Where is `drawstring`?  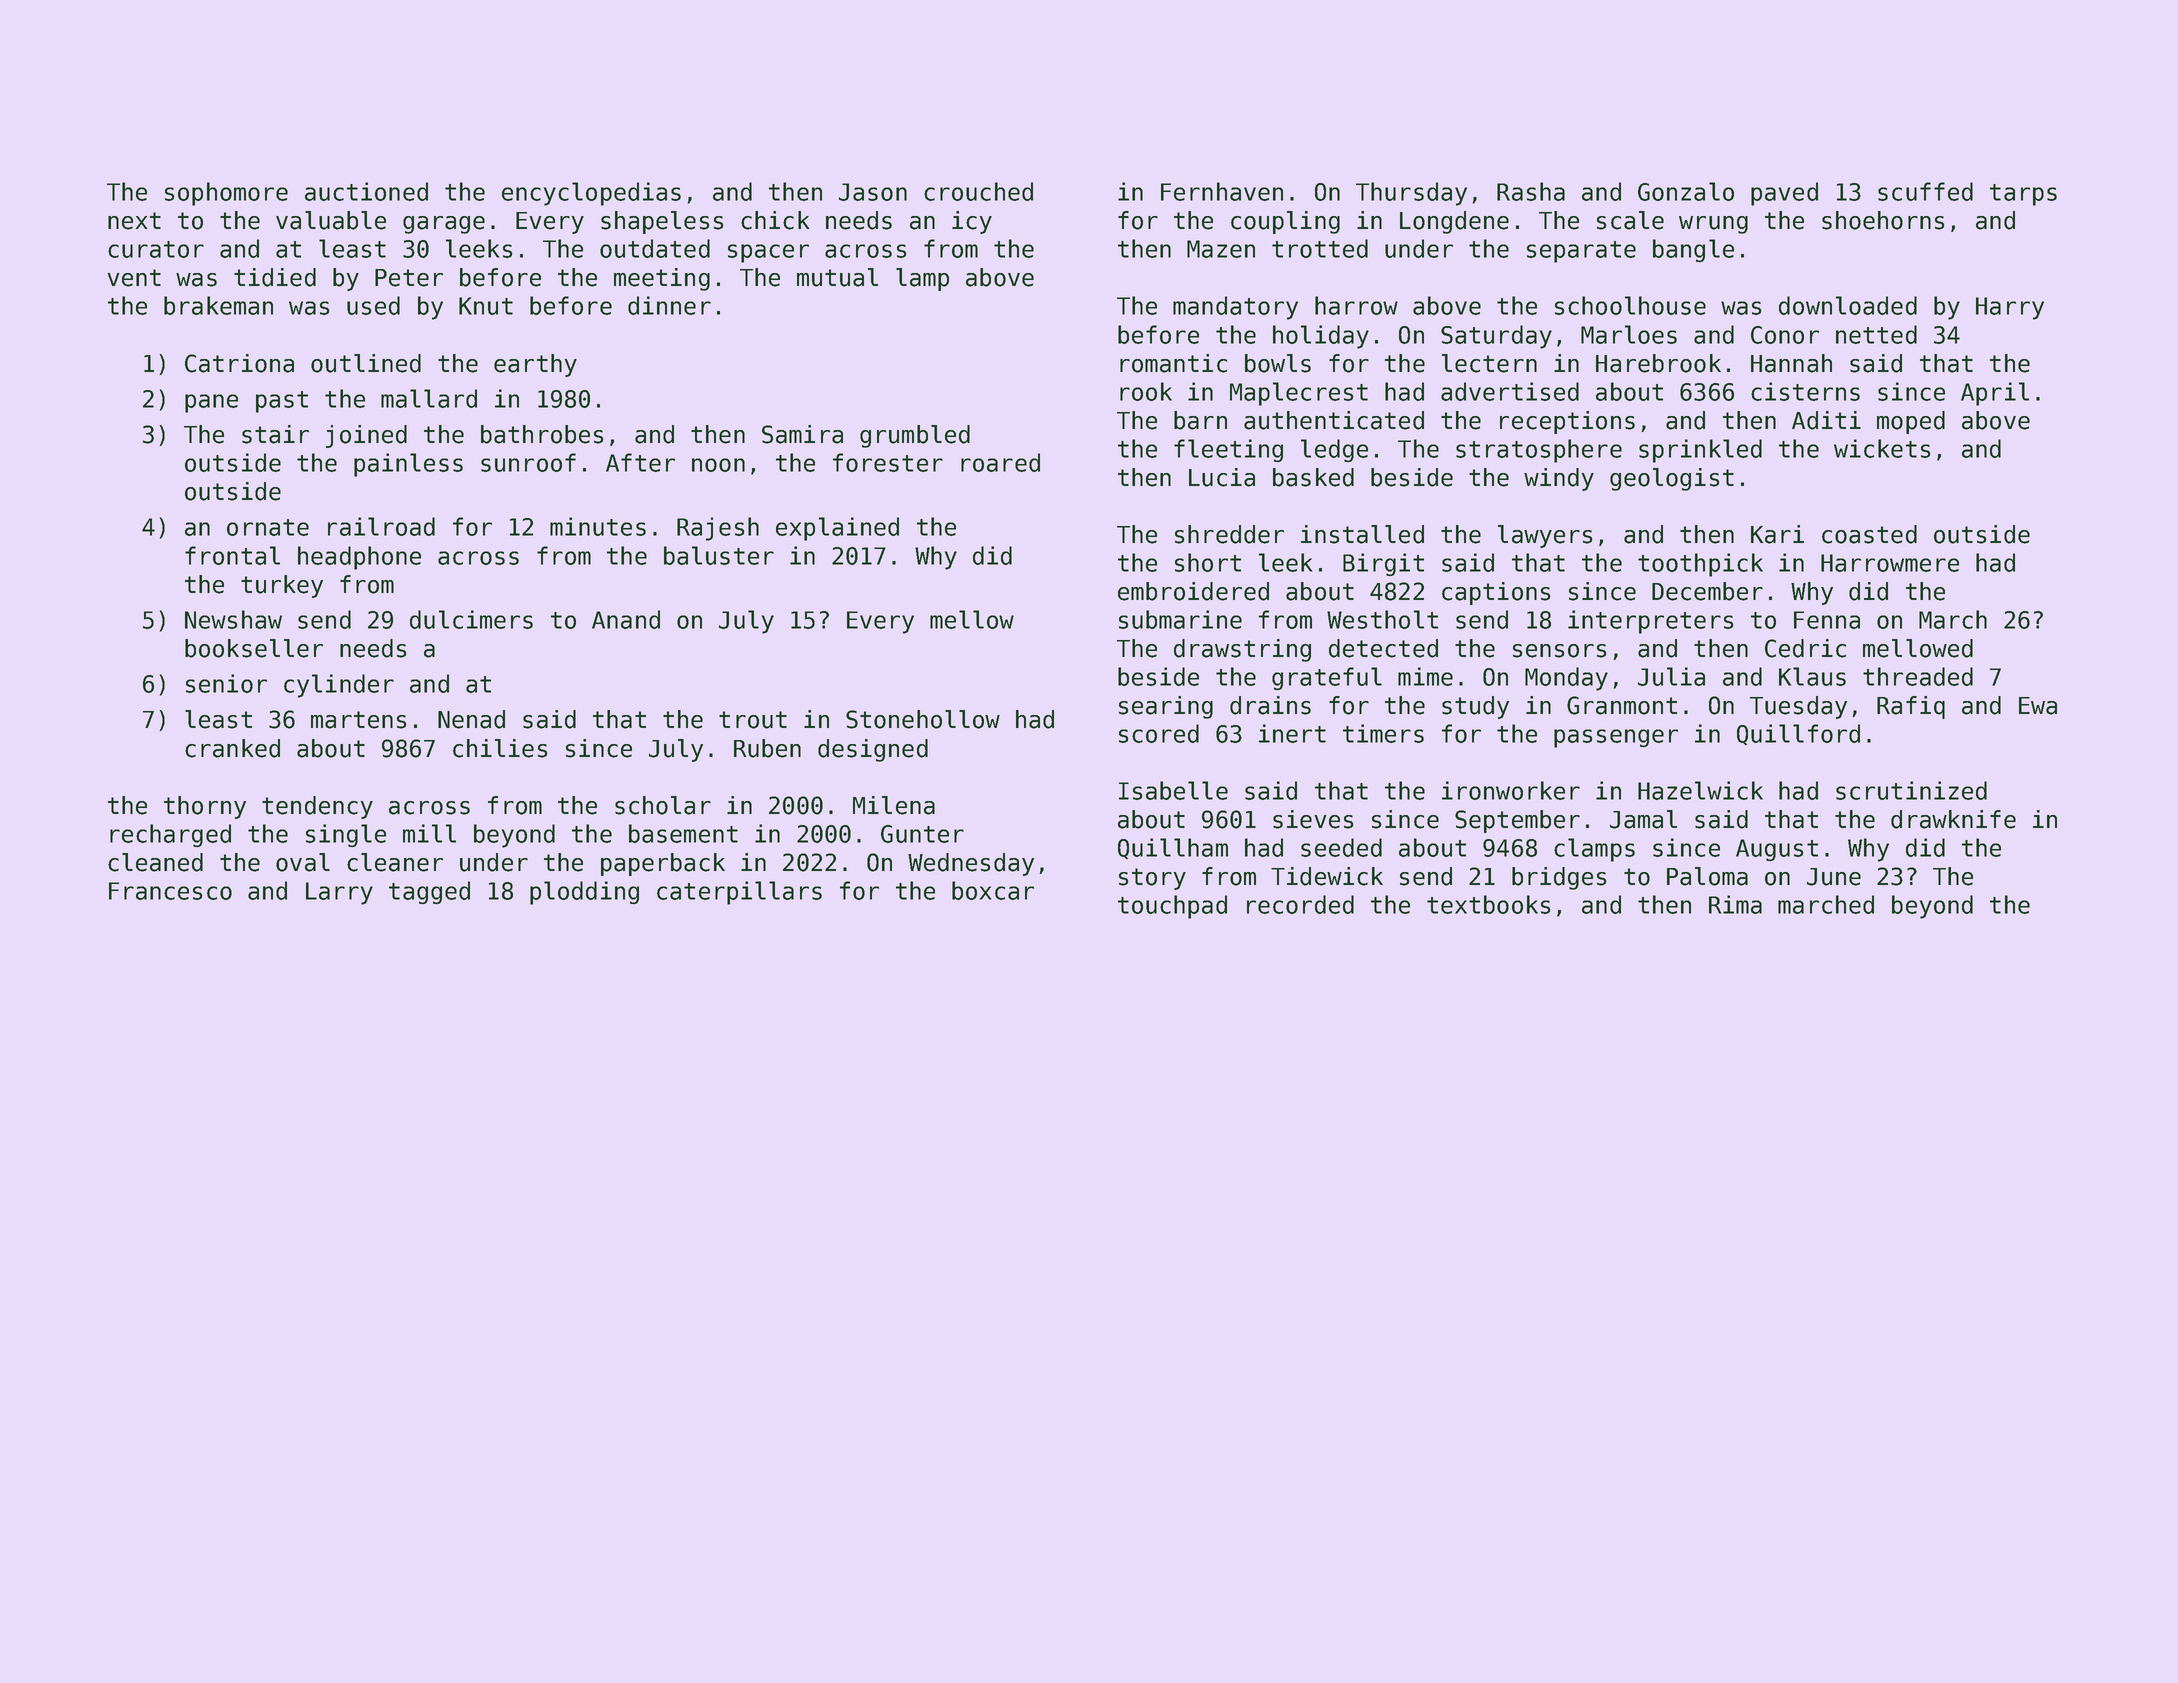
drawstring is located at coordinates (1242, 650).
